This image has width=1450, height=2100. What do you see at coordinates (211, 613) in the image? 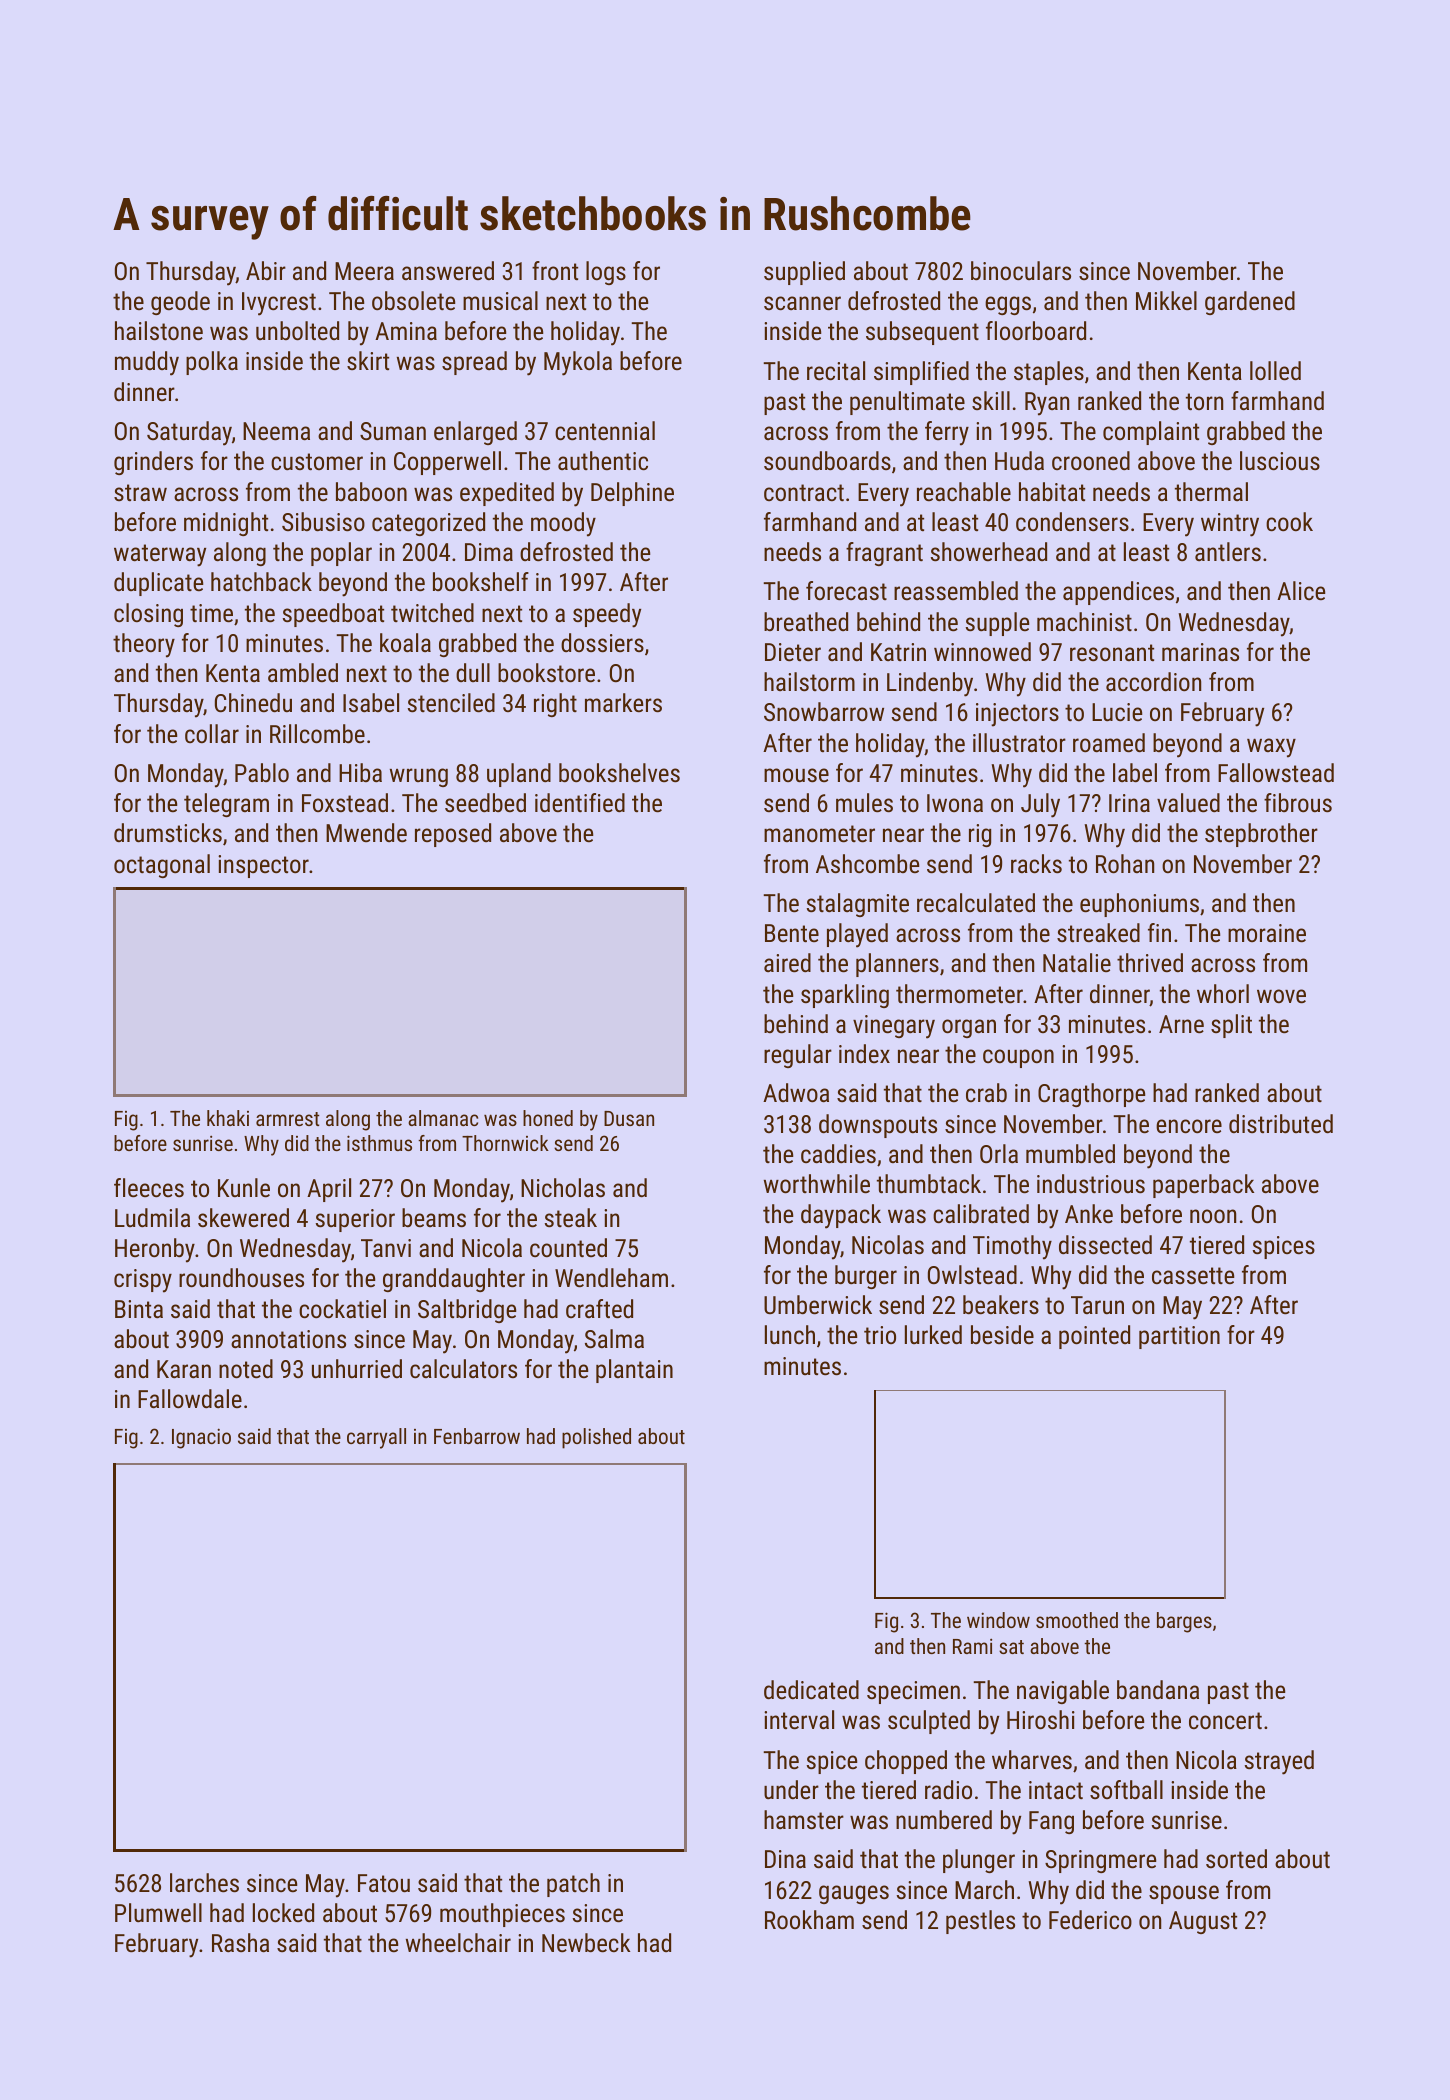
I see `time` at bounding box center [211, 613].
